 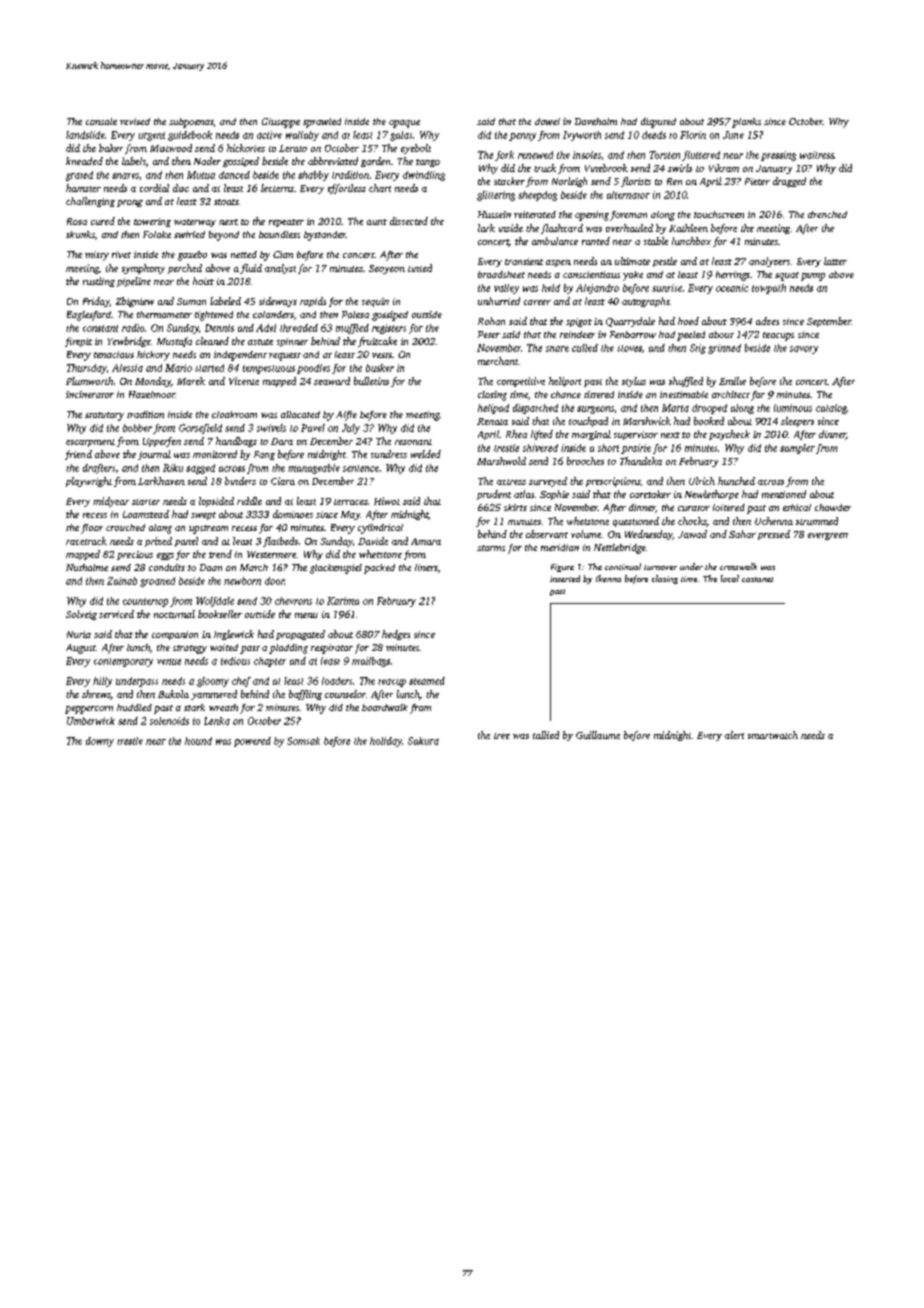 What do you see at coordinates (634, 382) in the screenshot?
I see `stylus` at bounding box center [634, 382].
